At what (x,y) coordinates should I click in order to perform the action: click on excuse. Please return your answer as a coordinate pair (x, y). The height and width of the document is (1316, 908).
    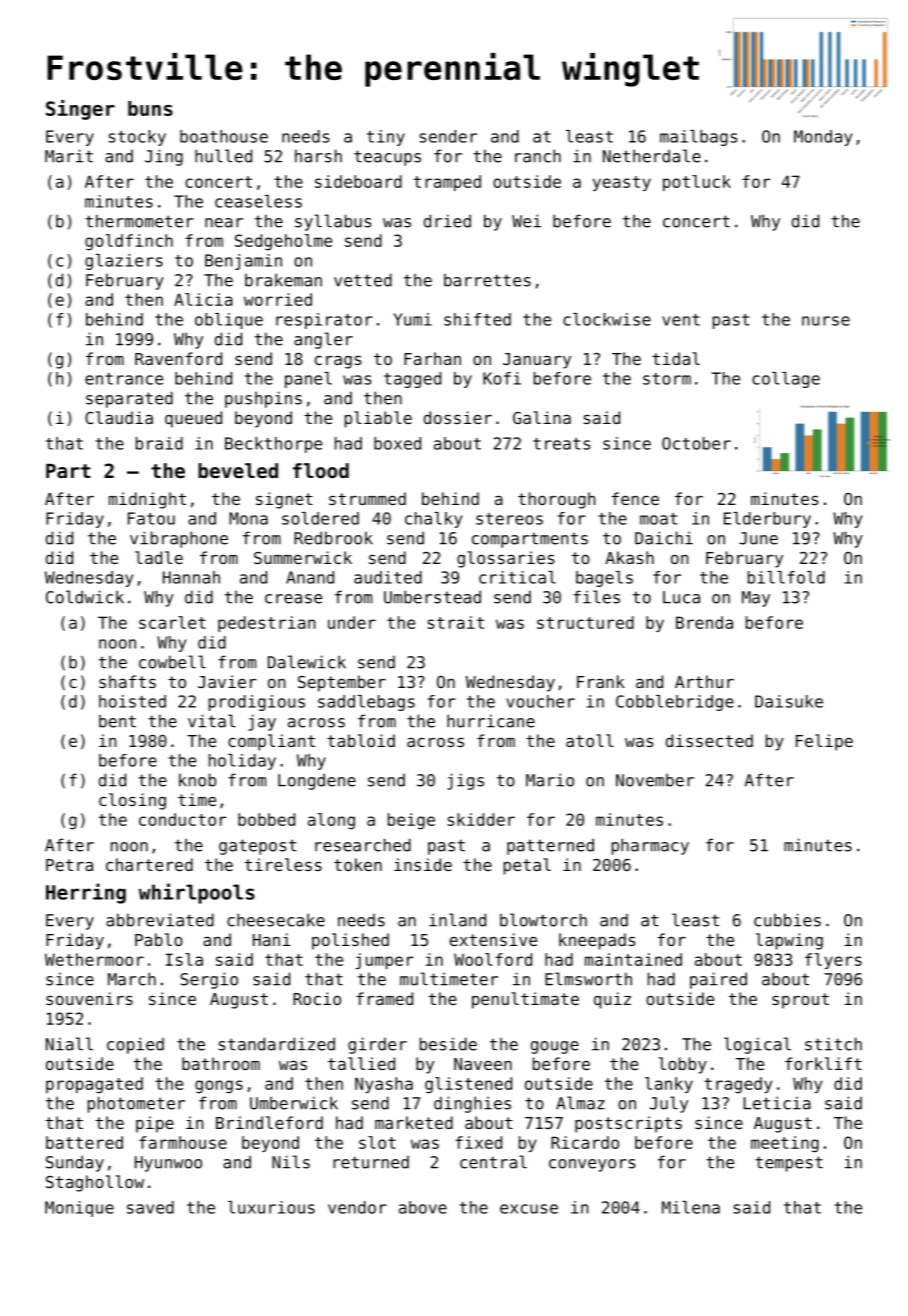
    Looking at the image, I should click on (529, 1209).
